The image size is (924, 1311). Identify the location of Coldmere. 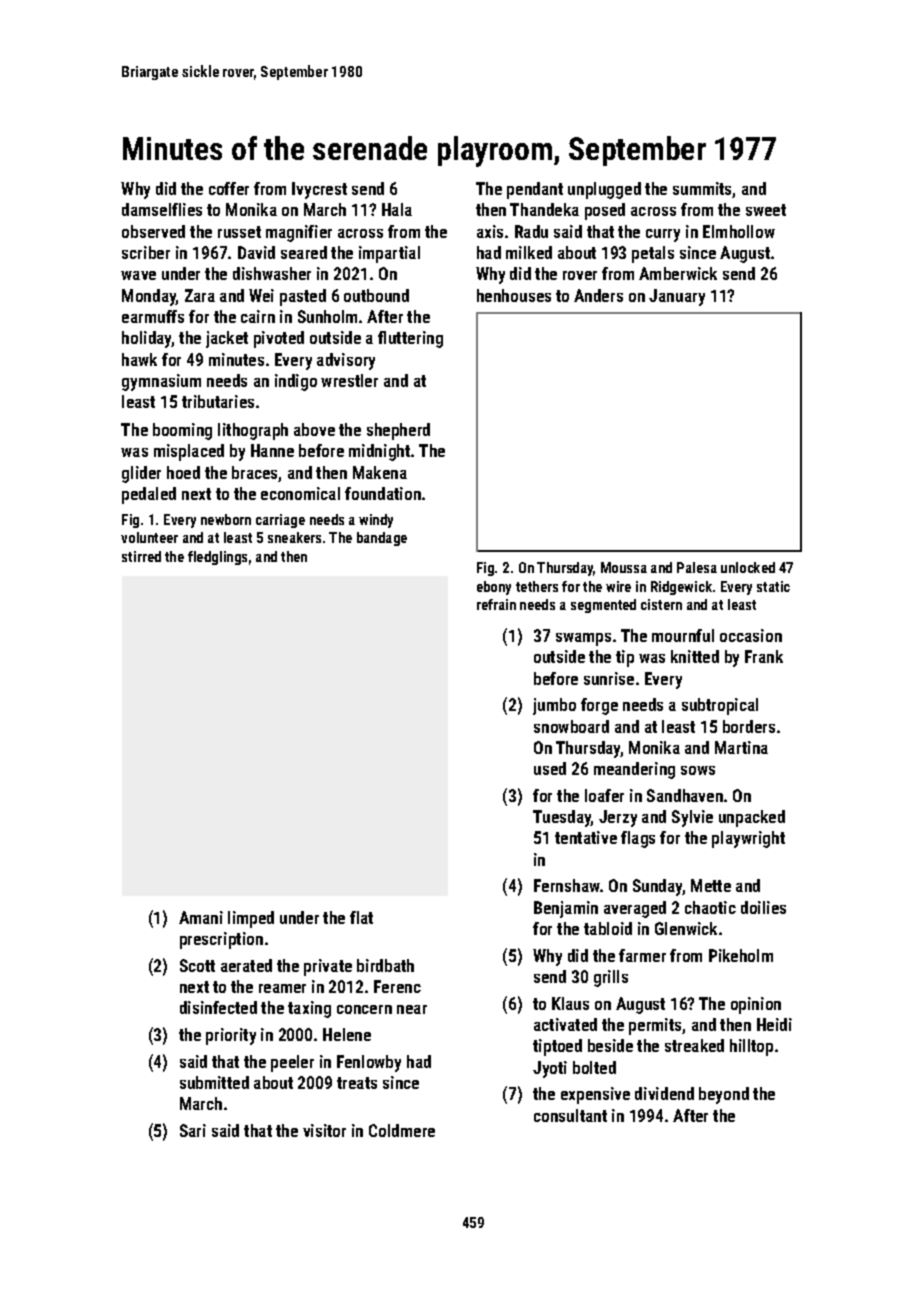
(402, 1130).
